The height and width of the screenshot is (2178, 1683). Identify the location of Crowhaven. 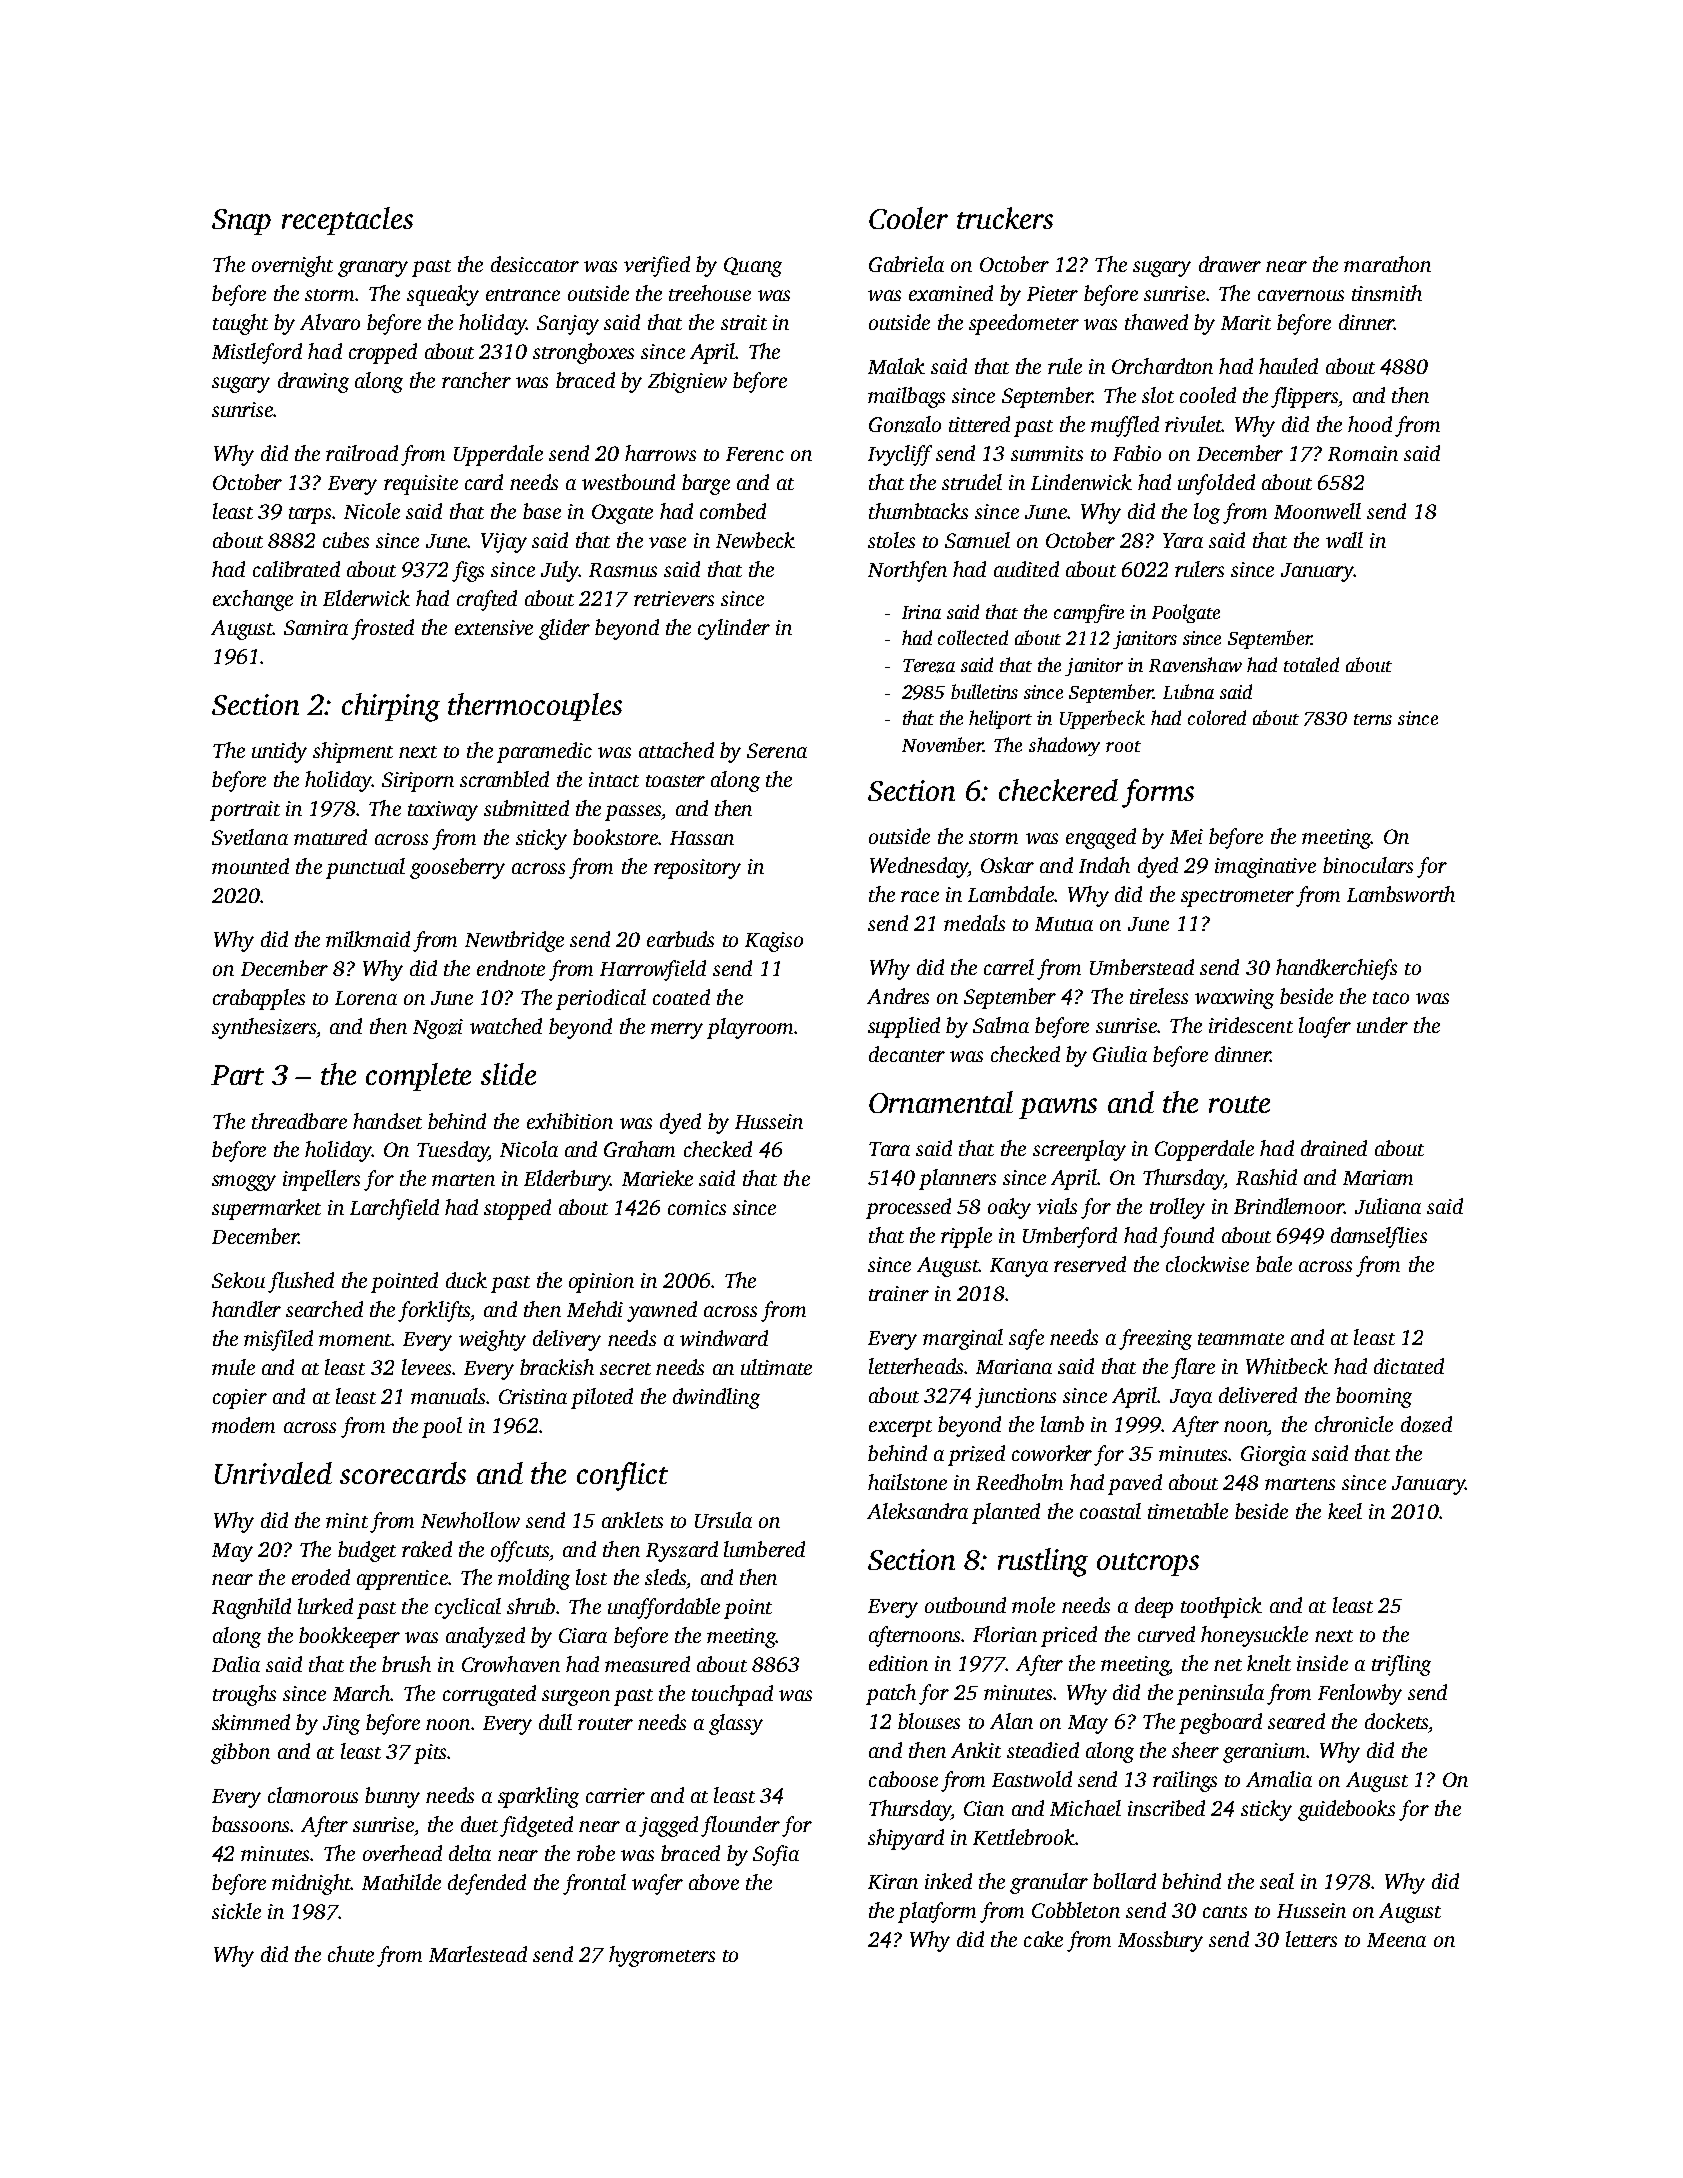
(511, 1664).
